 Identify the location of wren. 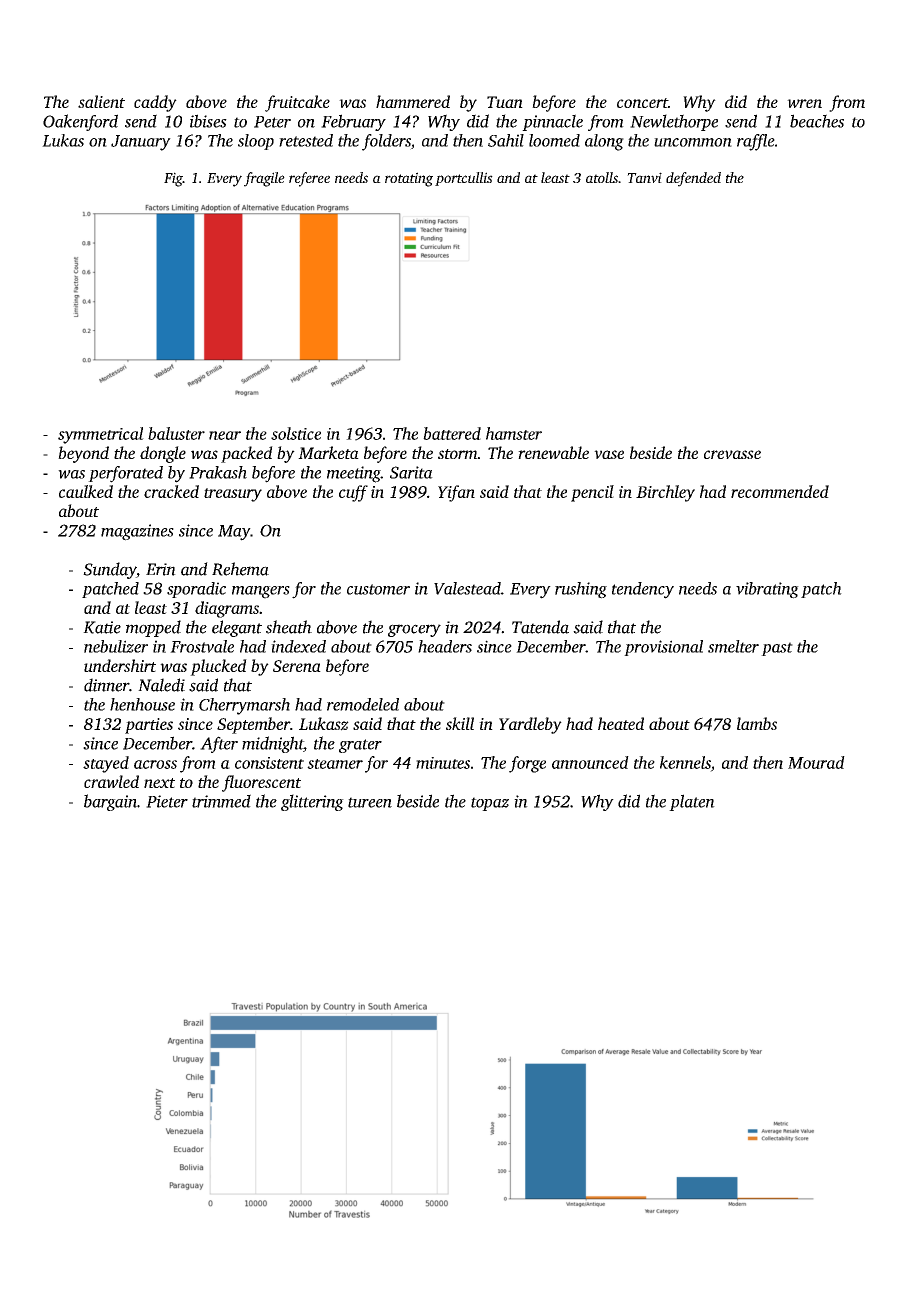
(804, 103).
